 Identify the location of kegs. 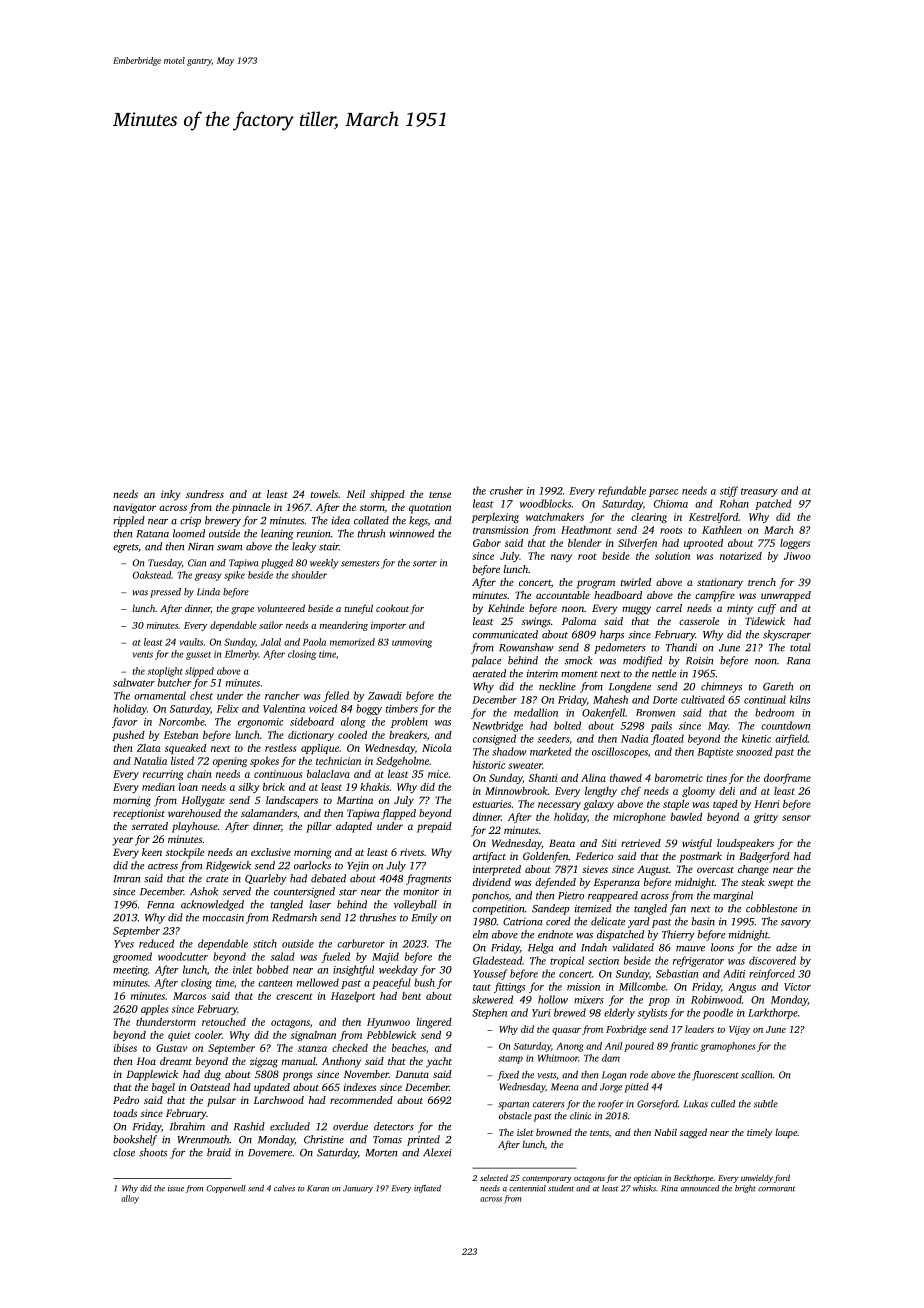
(418, 521).
